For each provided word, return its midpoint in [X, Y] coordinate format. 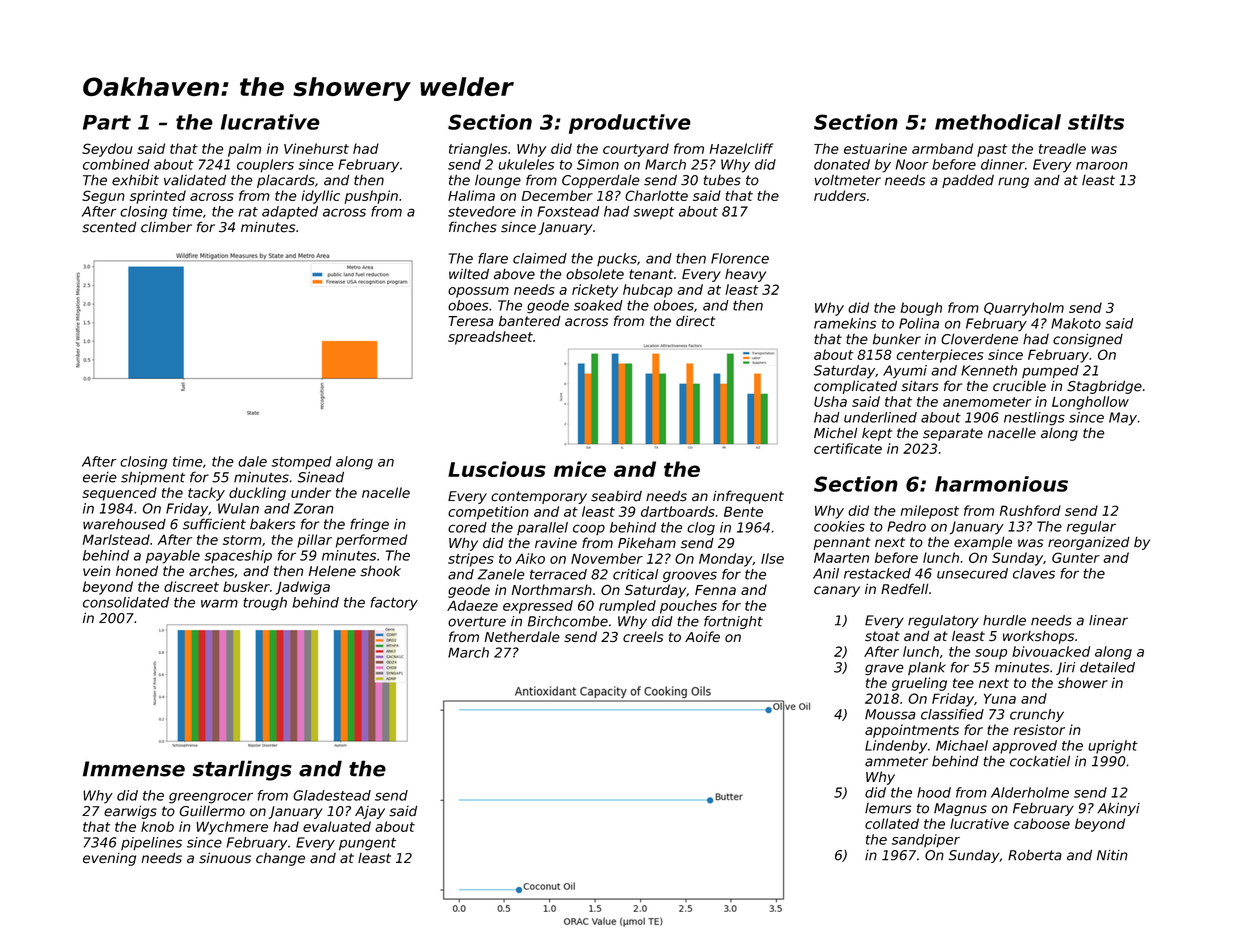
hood [934, 792]
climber [166, 227]
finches [473, 227]
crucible [1019, 386]
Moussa [890, 714]
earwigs [130, 812]
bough [921, 309]
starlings [242, 770]
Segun [103, 197]
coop [589, 529]
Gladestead [332, 795]
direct [696, 321]
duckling [257, 494]
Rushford [1030, 510]
